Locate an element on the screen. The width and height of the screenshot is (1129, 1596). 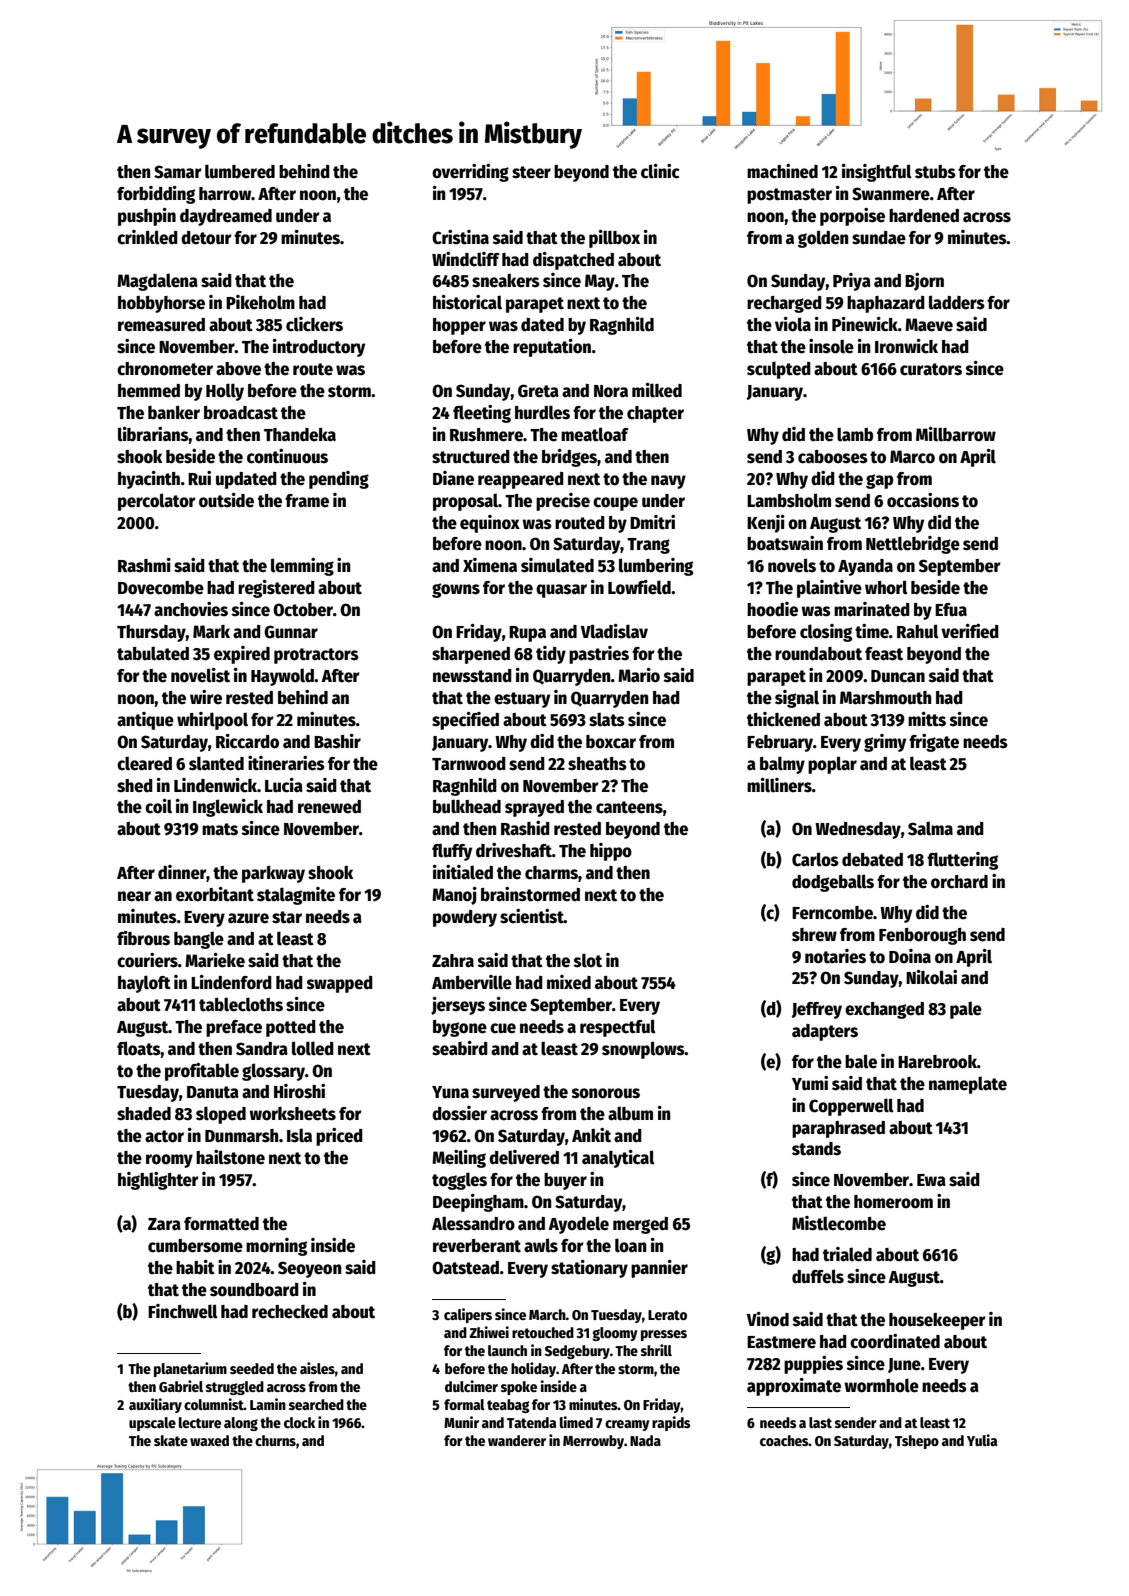
Samar is located at coordinates (178, 172).
